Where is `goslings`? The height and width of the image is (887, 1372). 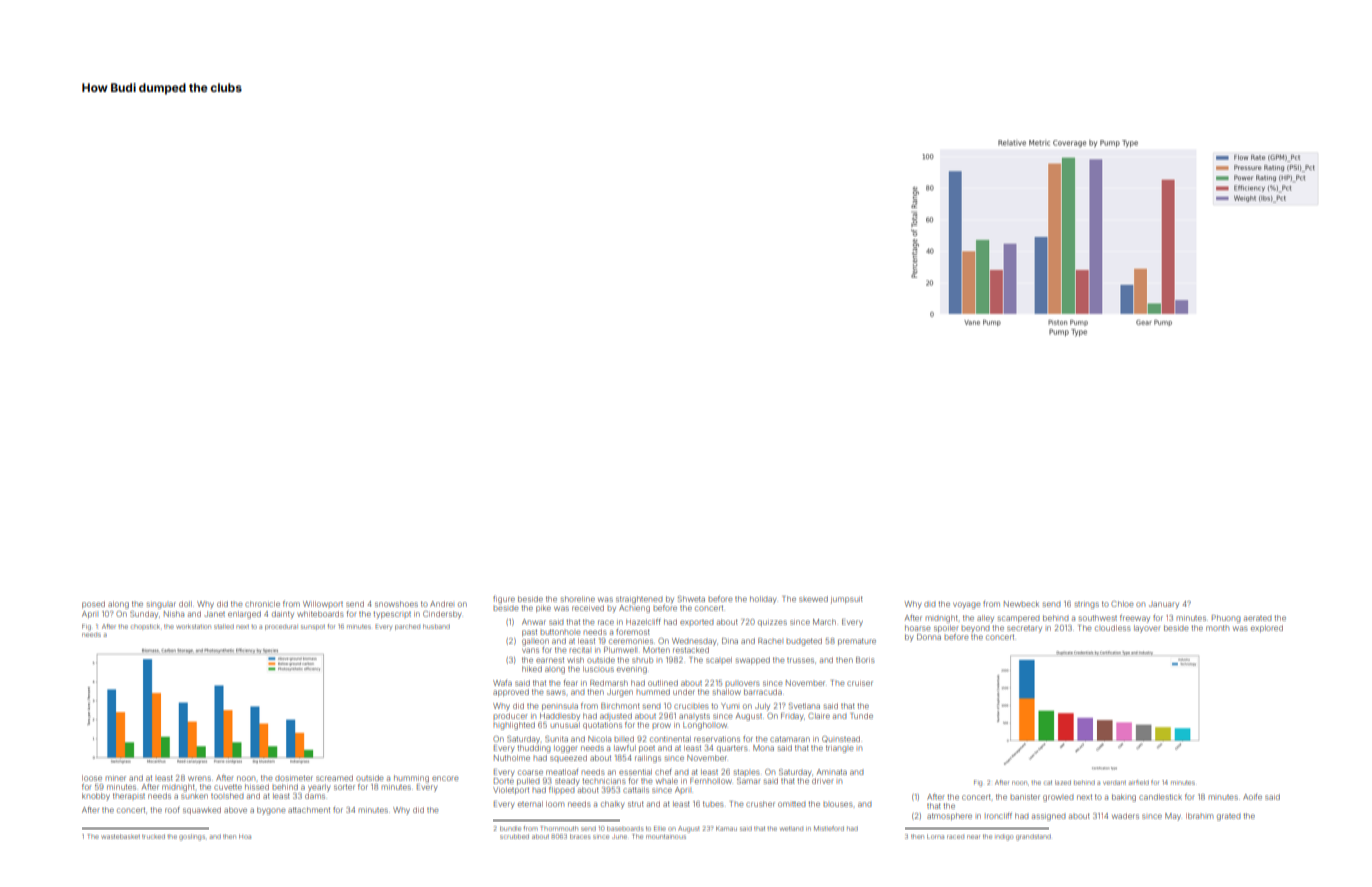 goslings is located at coordinates (192, 837).
